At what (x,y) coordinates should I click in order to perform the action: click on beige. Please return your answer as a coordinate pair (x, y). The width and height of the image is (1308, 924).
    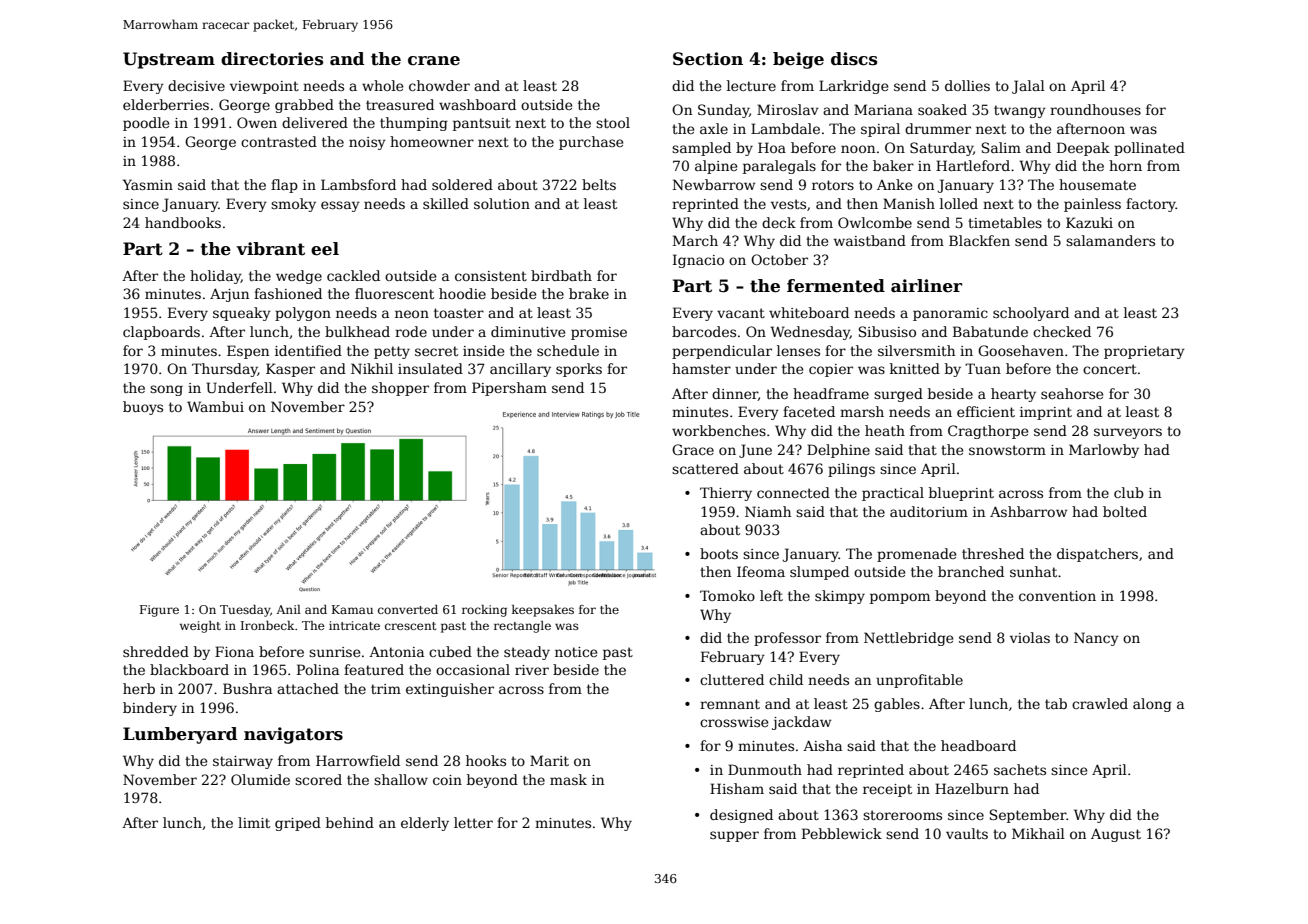
    Looking at the image, I should click on (798, 60).
